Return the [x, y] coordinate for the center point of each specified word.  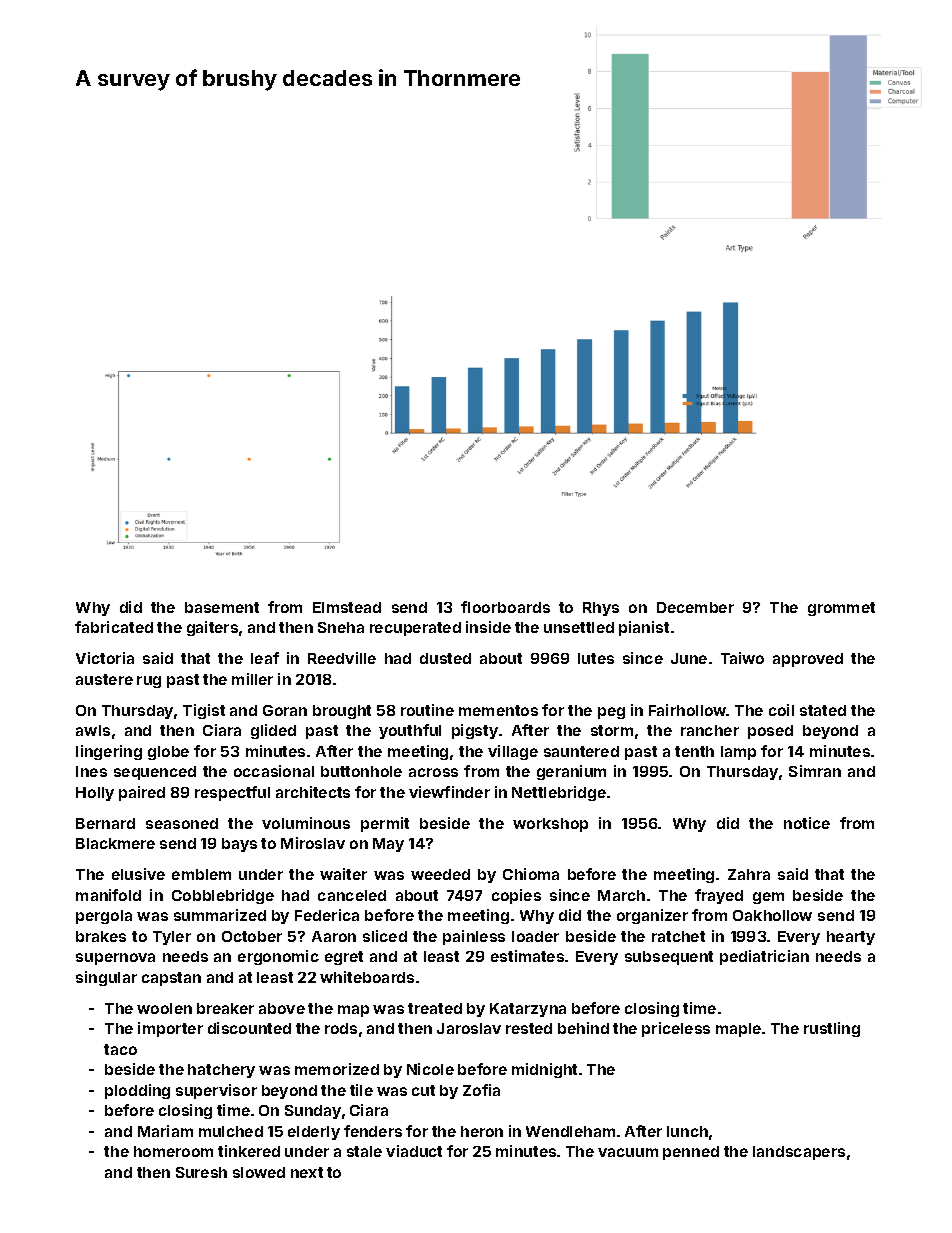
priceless [676, 1029]
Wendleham [570, 1131]
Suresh [201, 1172]
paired [142, 793]
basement [222, 607]
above [282, 1008]
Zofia [481, 1090]
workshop [550, 825]
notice [807, 823]
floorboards [505, 607]
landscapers [799, 1153]
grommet [841, 609]
